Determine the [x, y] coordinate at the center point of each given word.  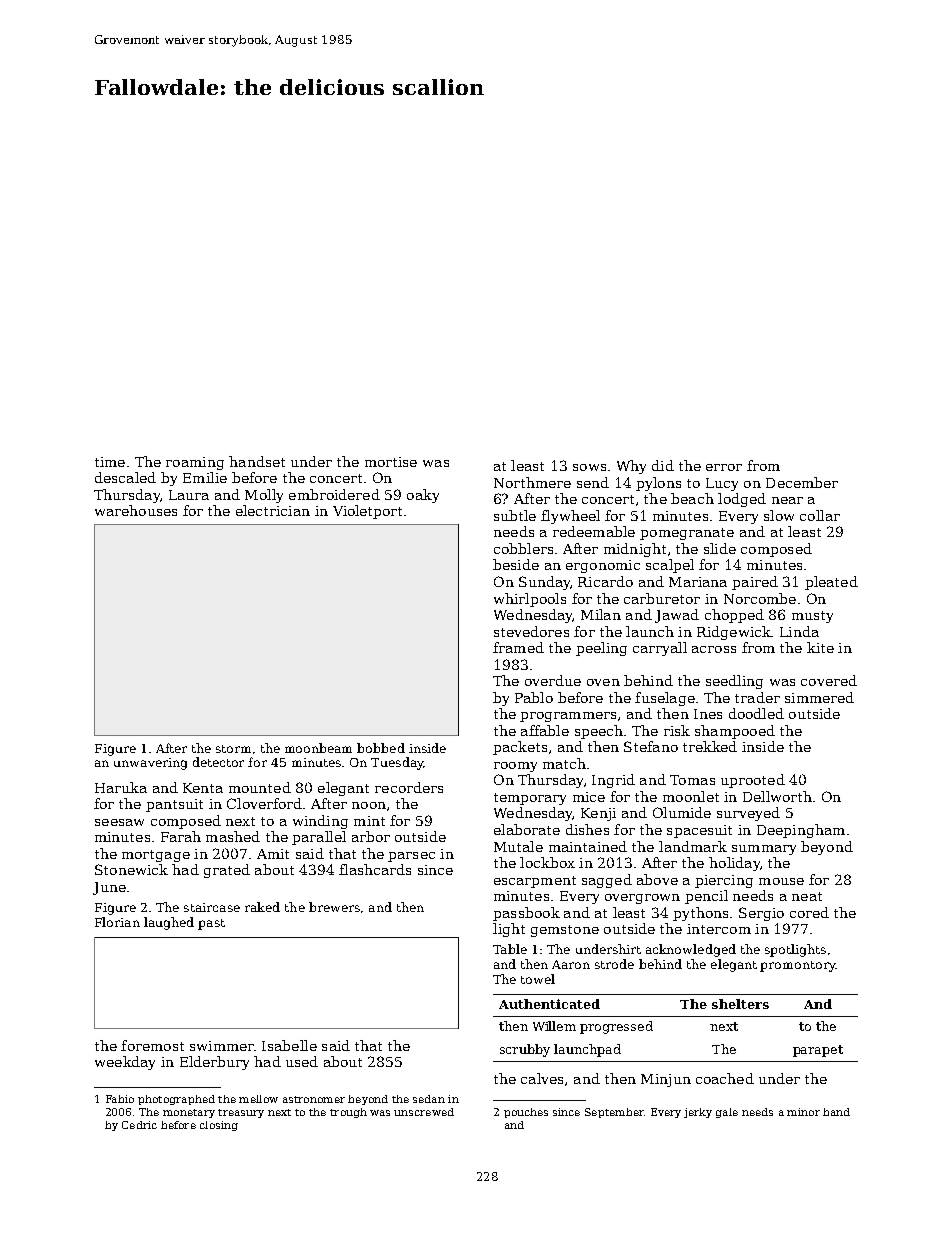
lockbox [547, 862]
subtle [515, 515]
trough [348, 1113]
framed [518, 647]
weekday [125, 1063]
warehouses [136, 510]
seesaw [119, 822]
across [714, 649]
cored [809, 912]
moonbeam [318, 748]
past [211, 924]
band [836, 1112]
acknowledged [691, 950]
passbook [526, 914]
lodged [742, 500]
